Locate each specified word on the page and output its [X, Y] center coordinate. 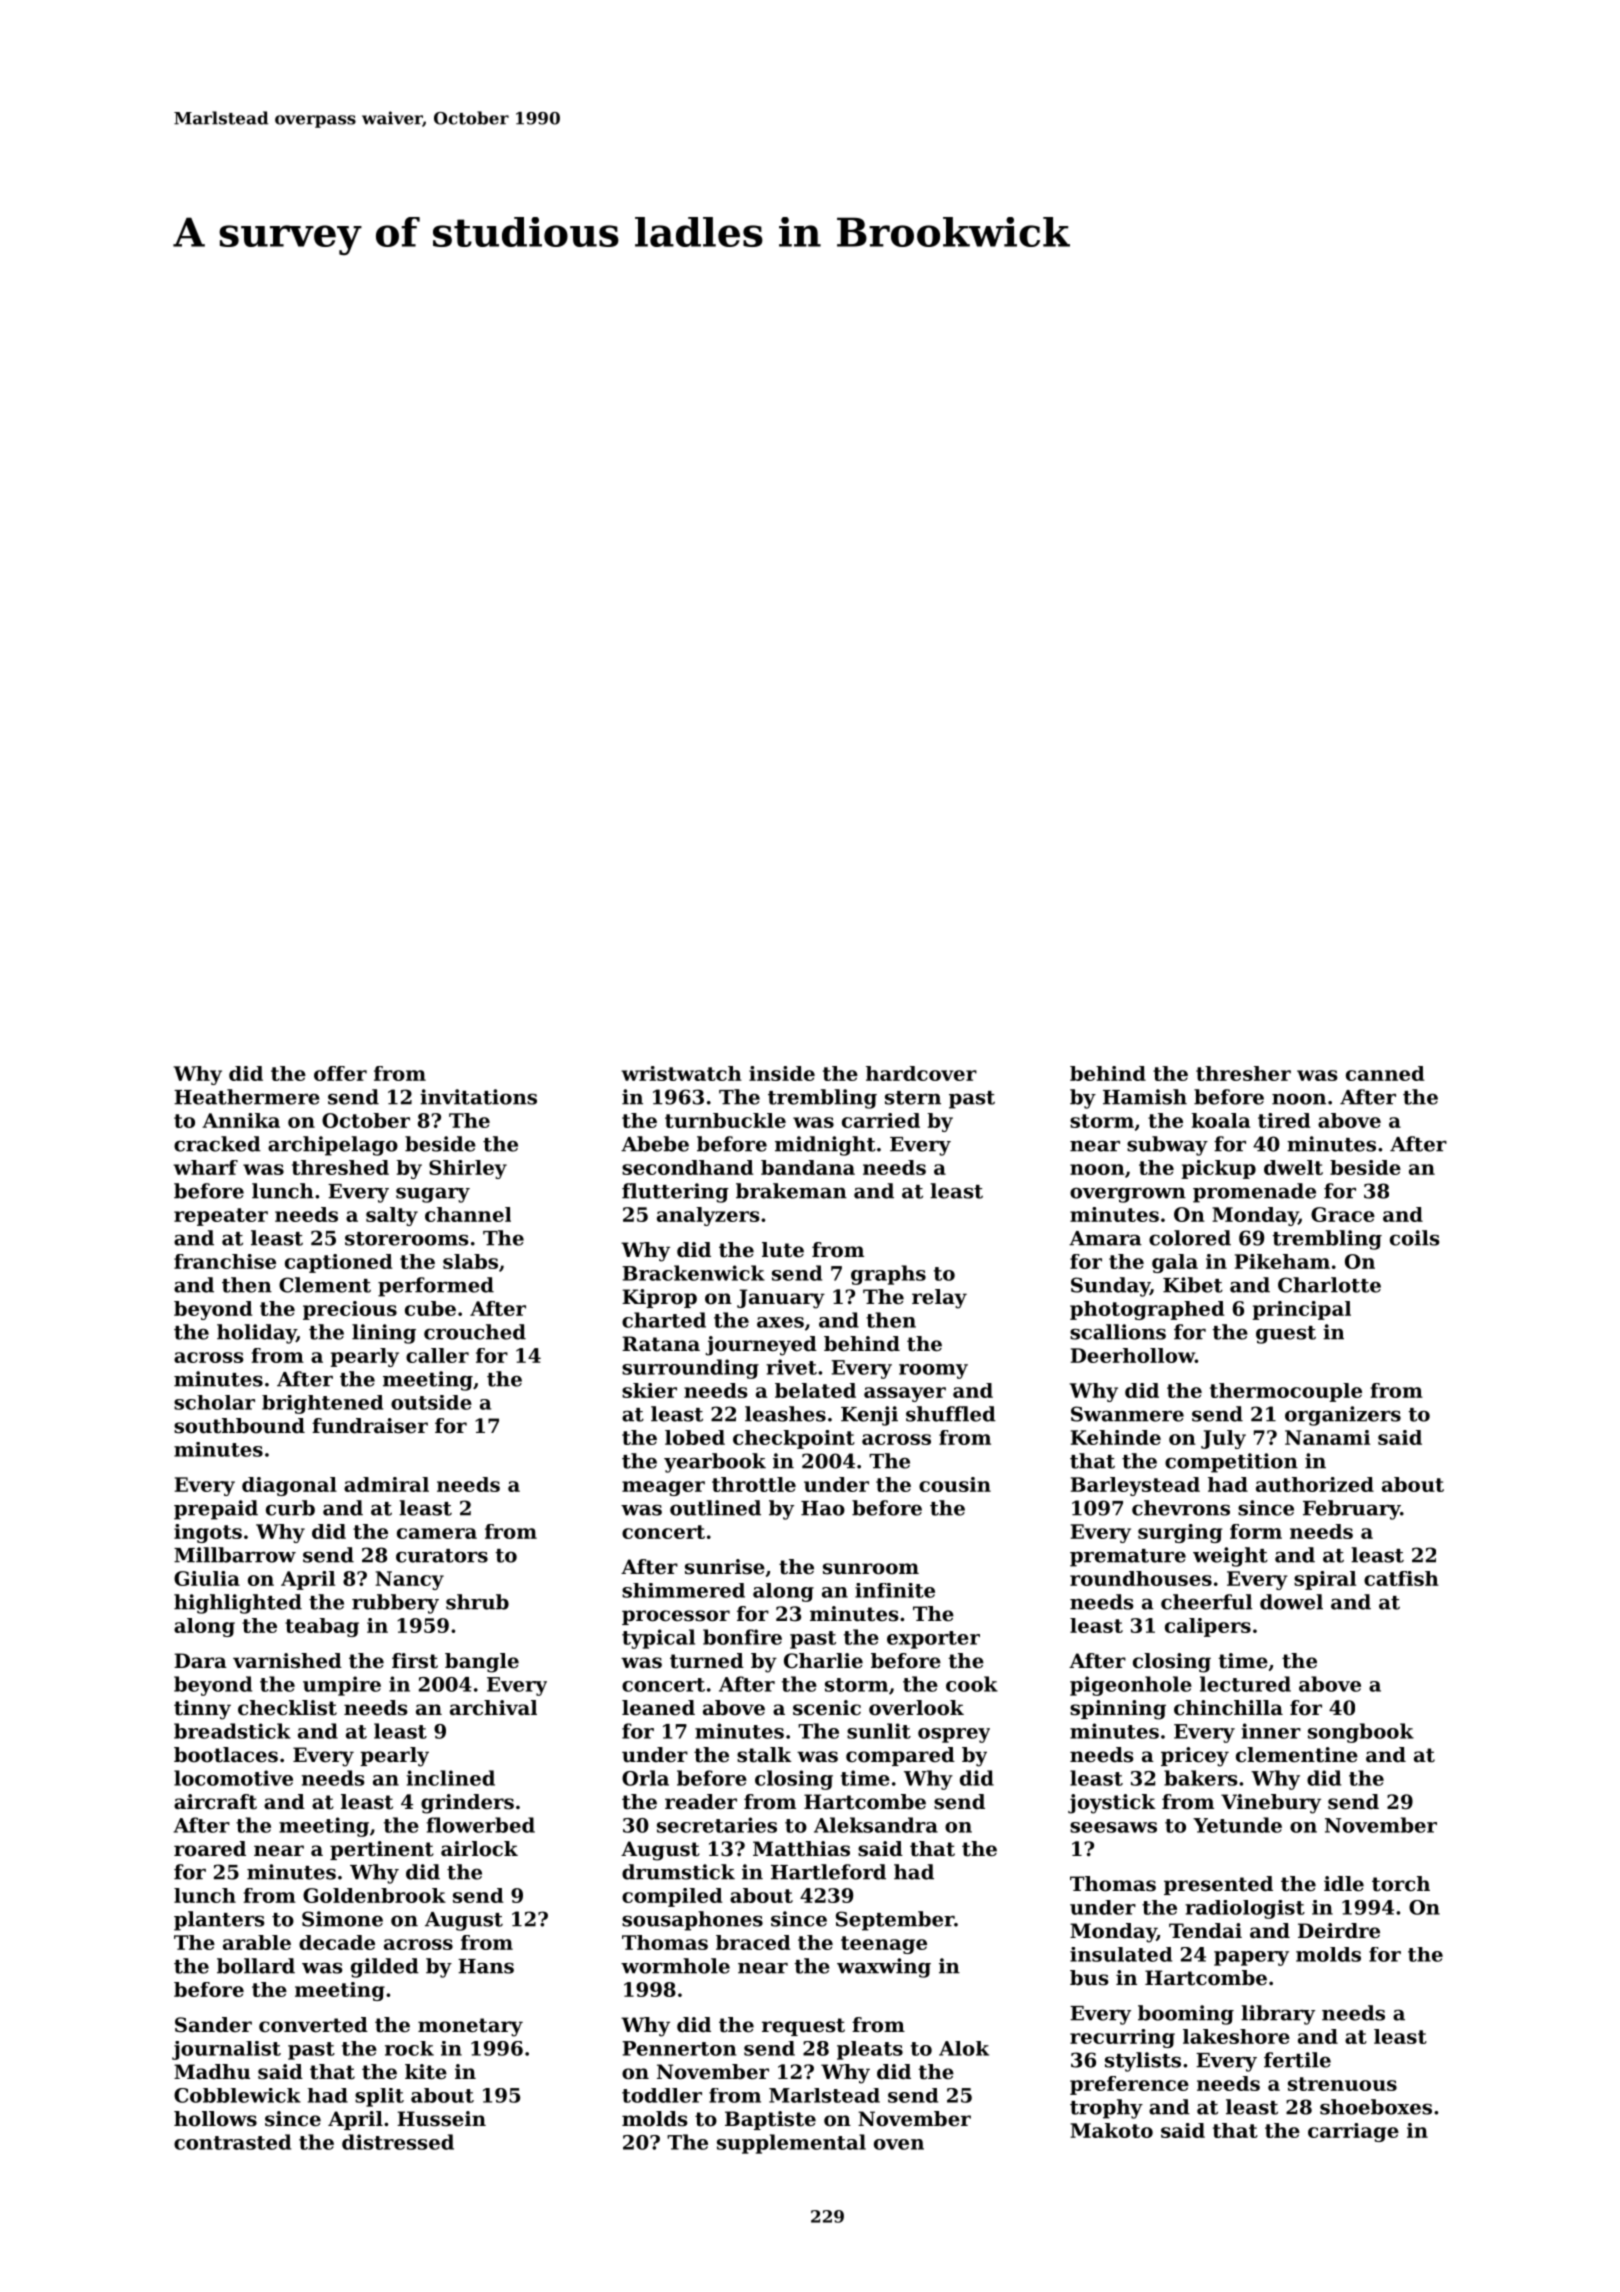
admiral [386, 1484]
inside [782, 1073]
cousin [955, 1484]
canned [1385, 1073]
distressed [398, 2142]
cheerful [1206, 1602]
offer [340, 1073]
